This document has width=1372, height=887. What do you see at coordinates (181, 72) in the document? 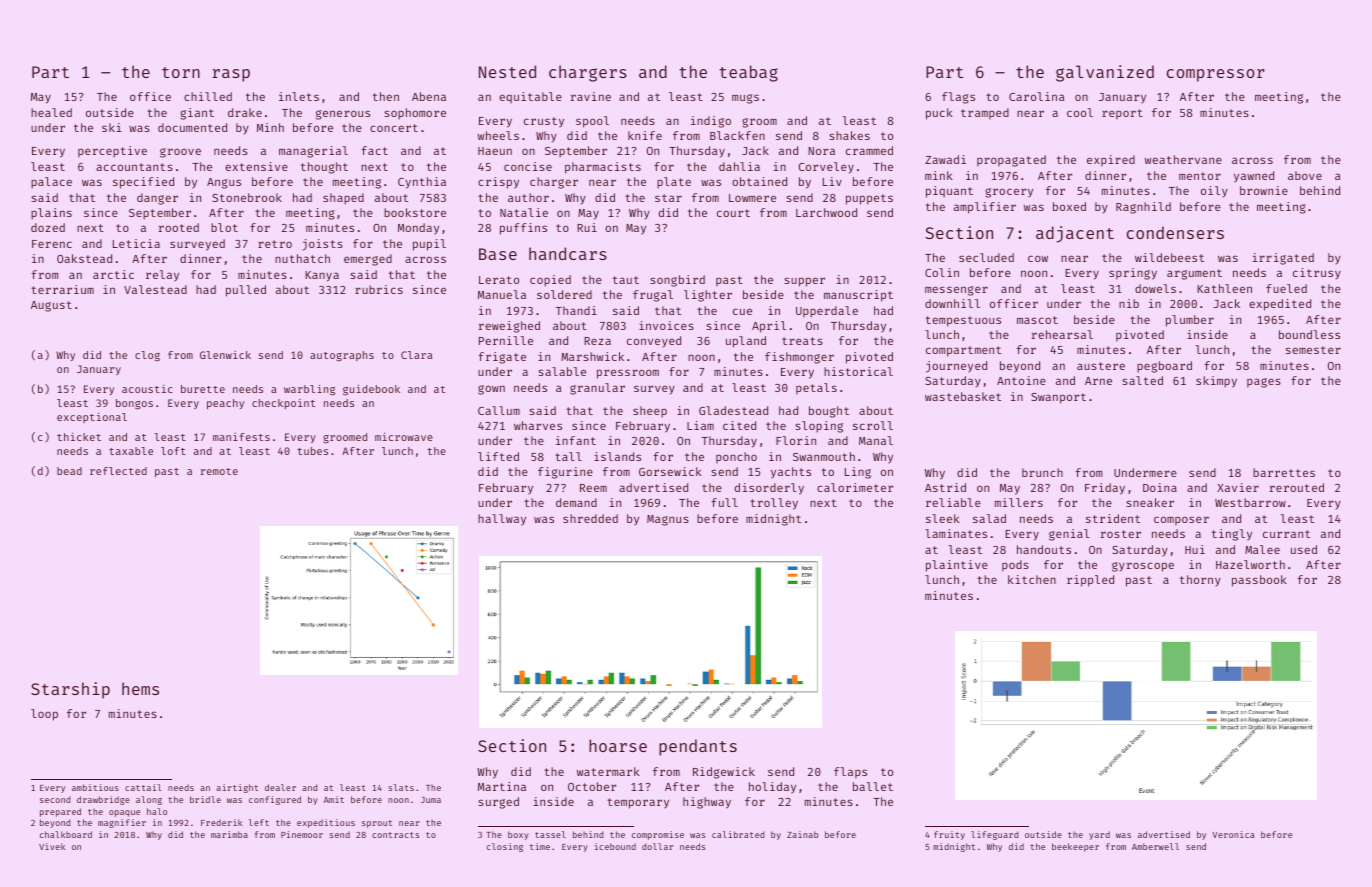
I see `torn` at bounding box center [181, 72].
